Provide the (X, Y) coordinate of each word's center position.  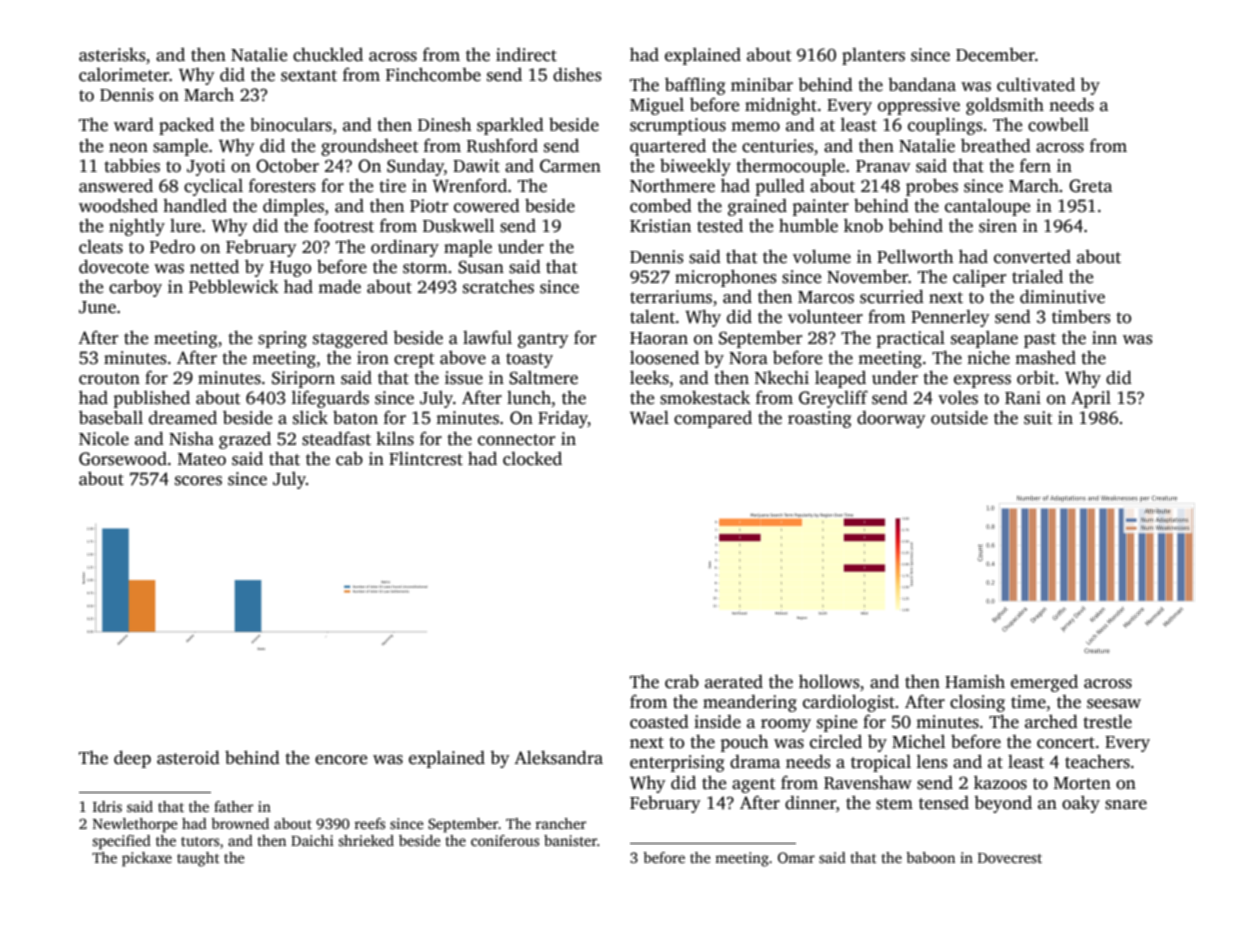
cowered (487, 206)
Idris (107, 806)
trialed (1037, 277)
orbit (1036, 378)
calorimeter (124, 75)
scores (198, 481)
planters (873, 56)
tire (392, 186)
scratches (498, 287)
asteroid (188, 758)
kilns (395, 439)
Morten (1082, 783)
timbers (1081, 317)
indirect (526, 55)
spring (282, 339)
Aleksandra (558, 758)
